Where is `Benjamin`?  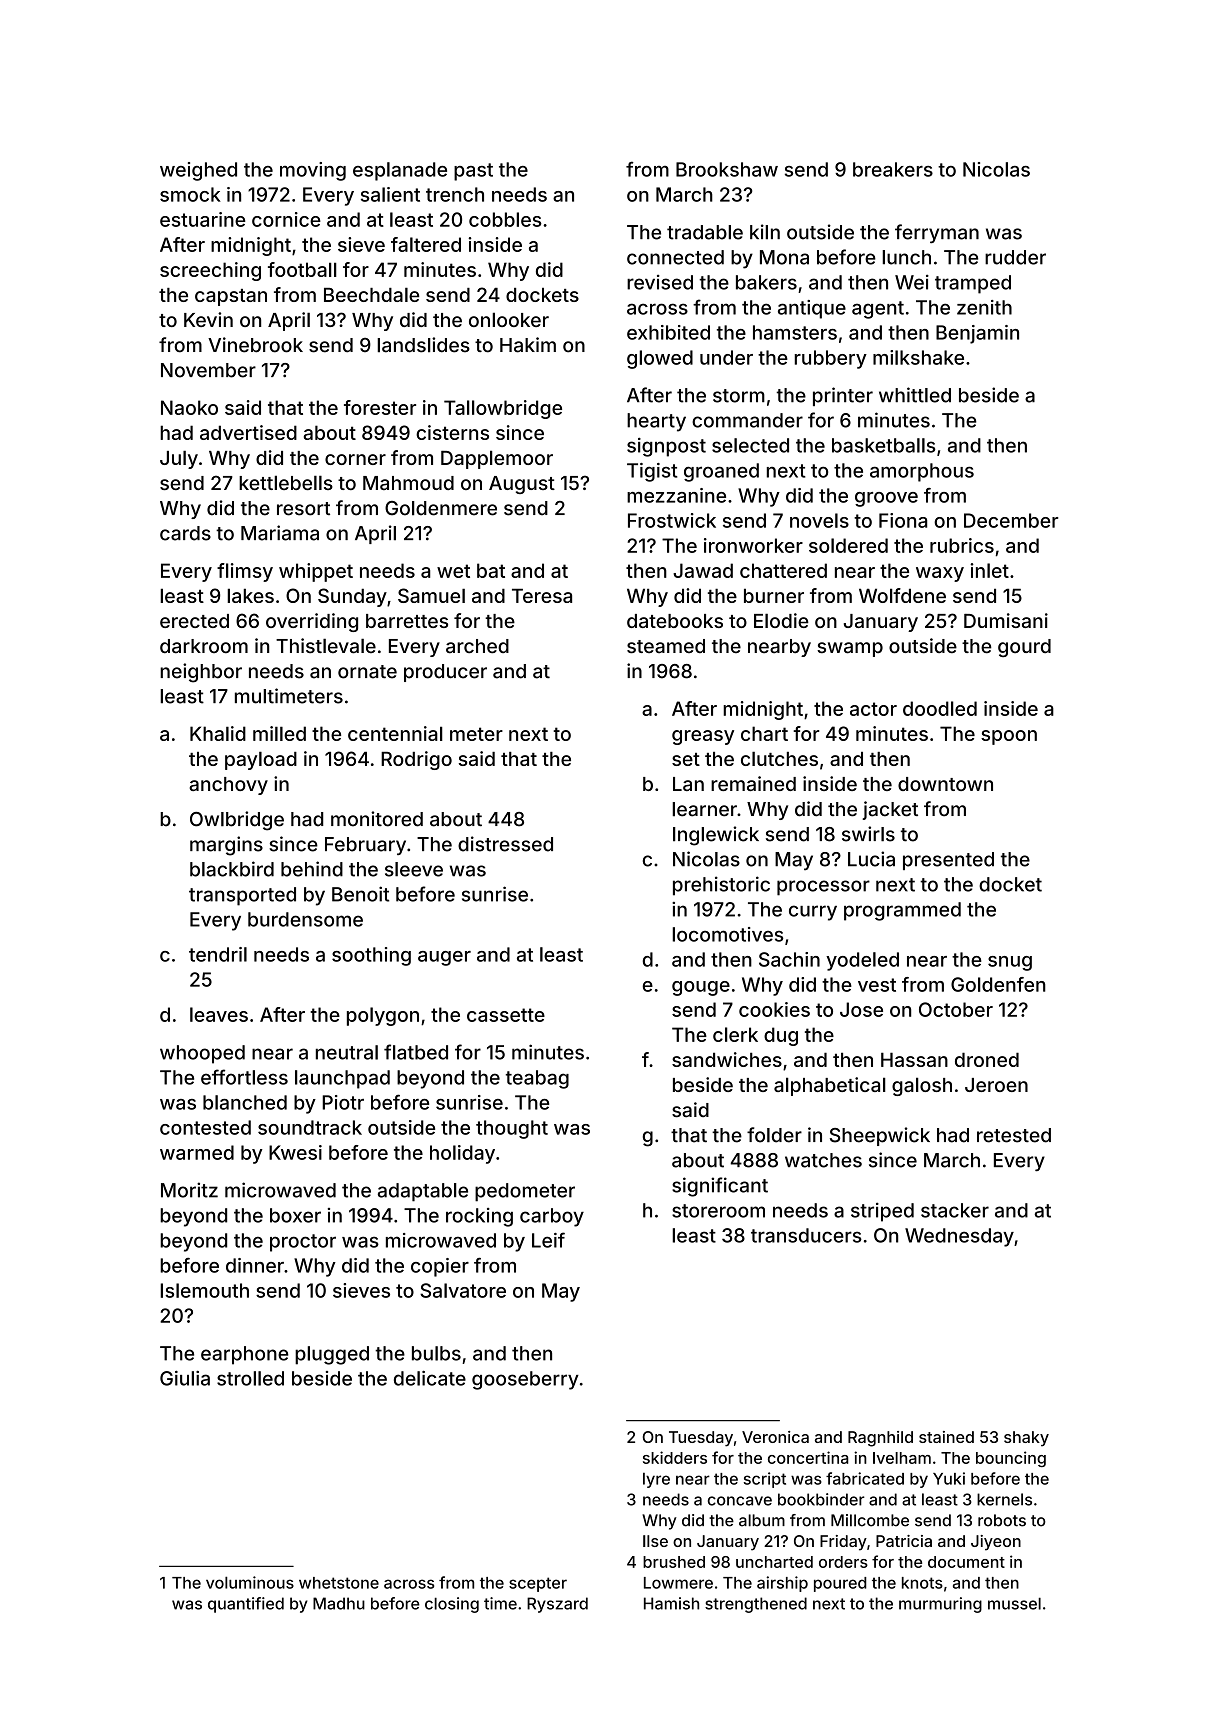 Benjamin is located at coordinates (977, 334).
